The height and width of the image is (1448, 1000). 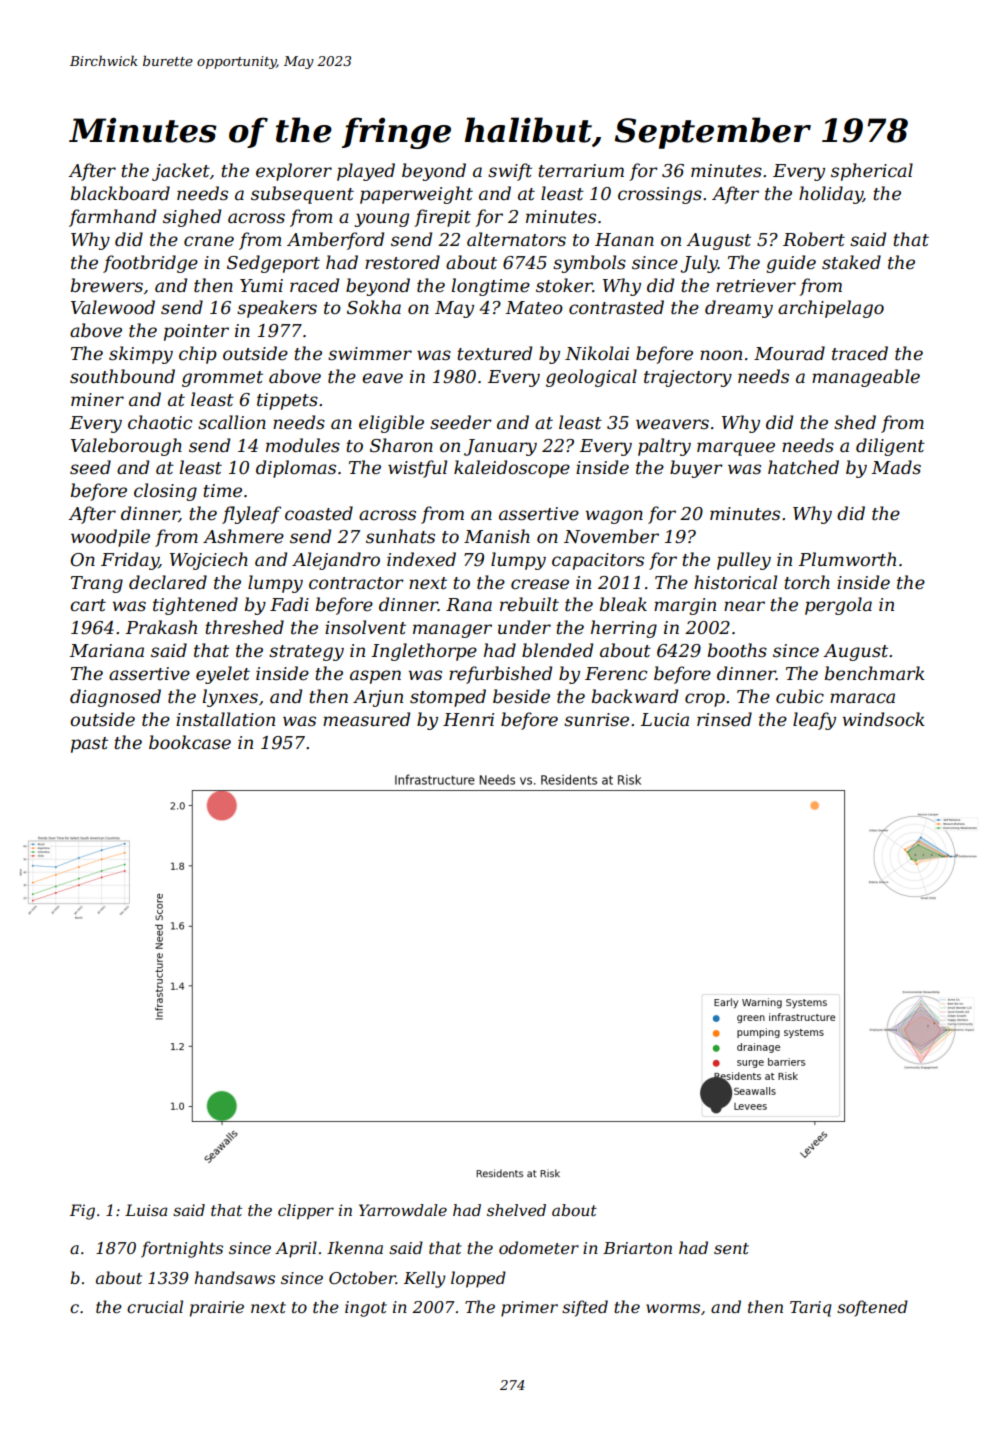 I want to click on clipper, so click(x=306, y=1211).
